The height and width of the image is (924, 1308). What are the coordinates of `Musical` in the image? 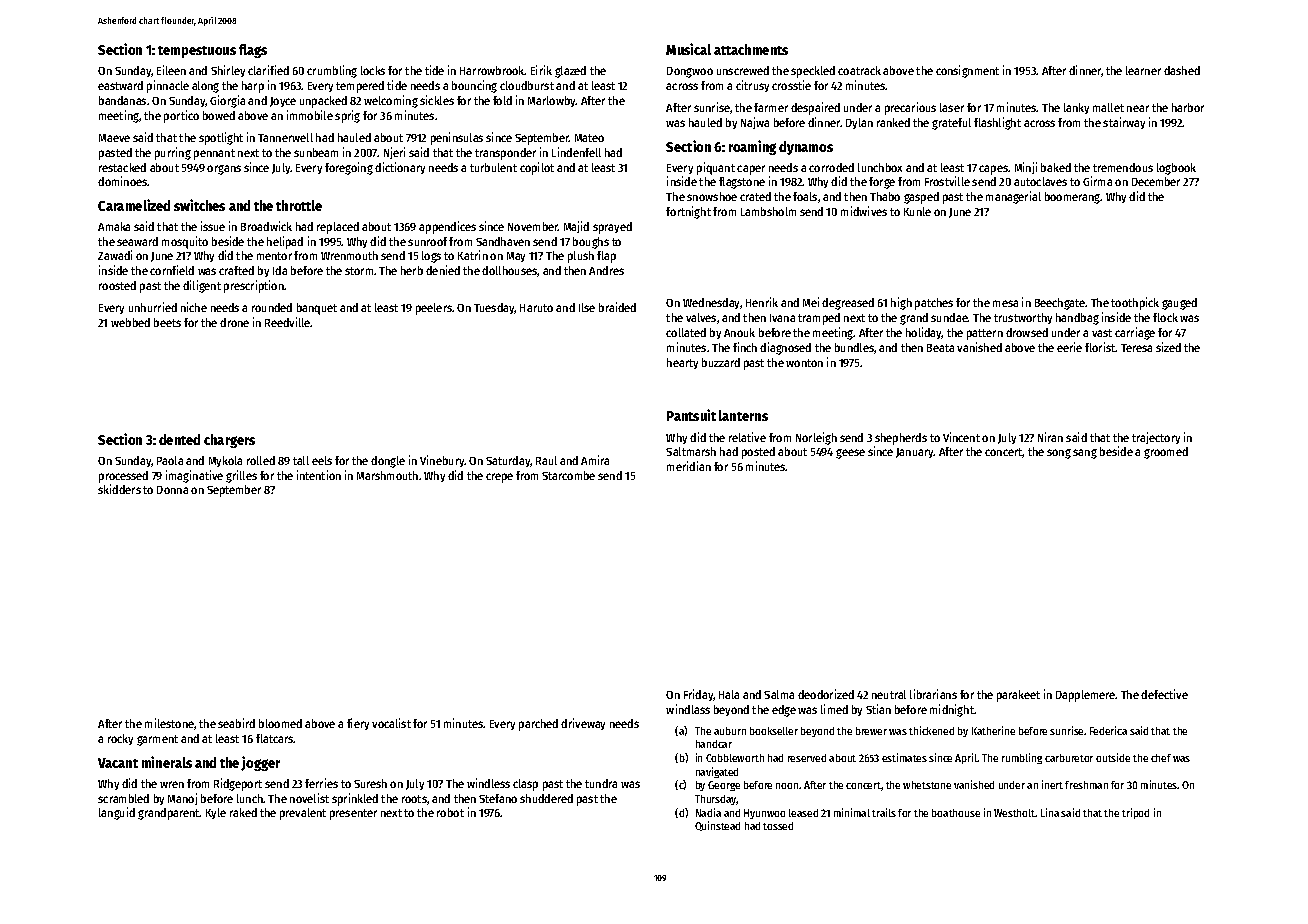 It's located at (688, 49).
